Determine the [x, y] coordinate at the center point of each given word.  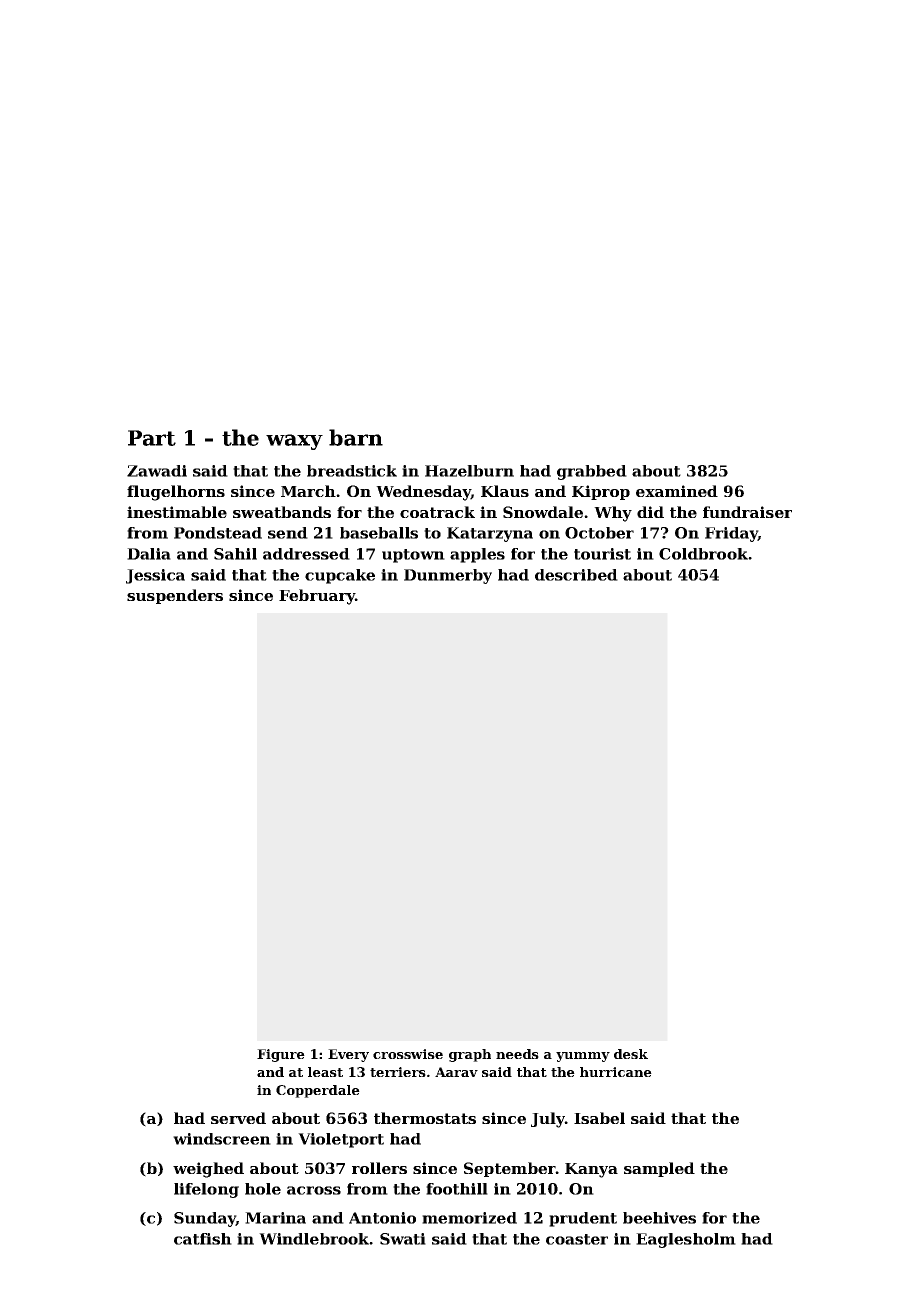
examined [677, 491]
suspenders [175, 596]
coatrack [437, 512]
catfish [203, 1239]
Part [152, 438]
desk [631, 1054]
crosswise [408, 1054]
